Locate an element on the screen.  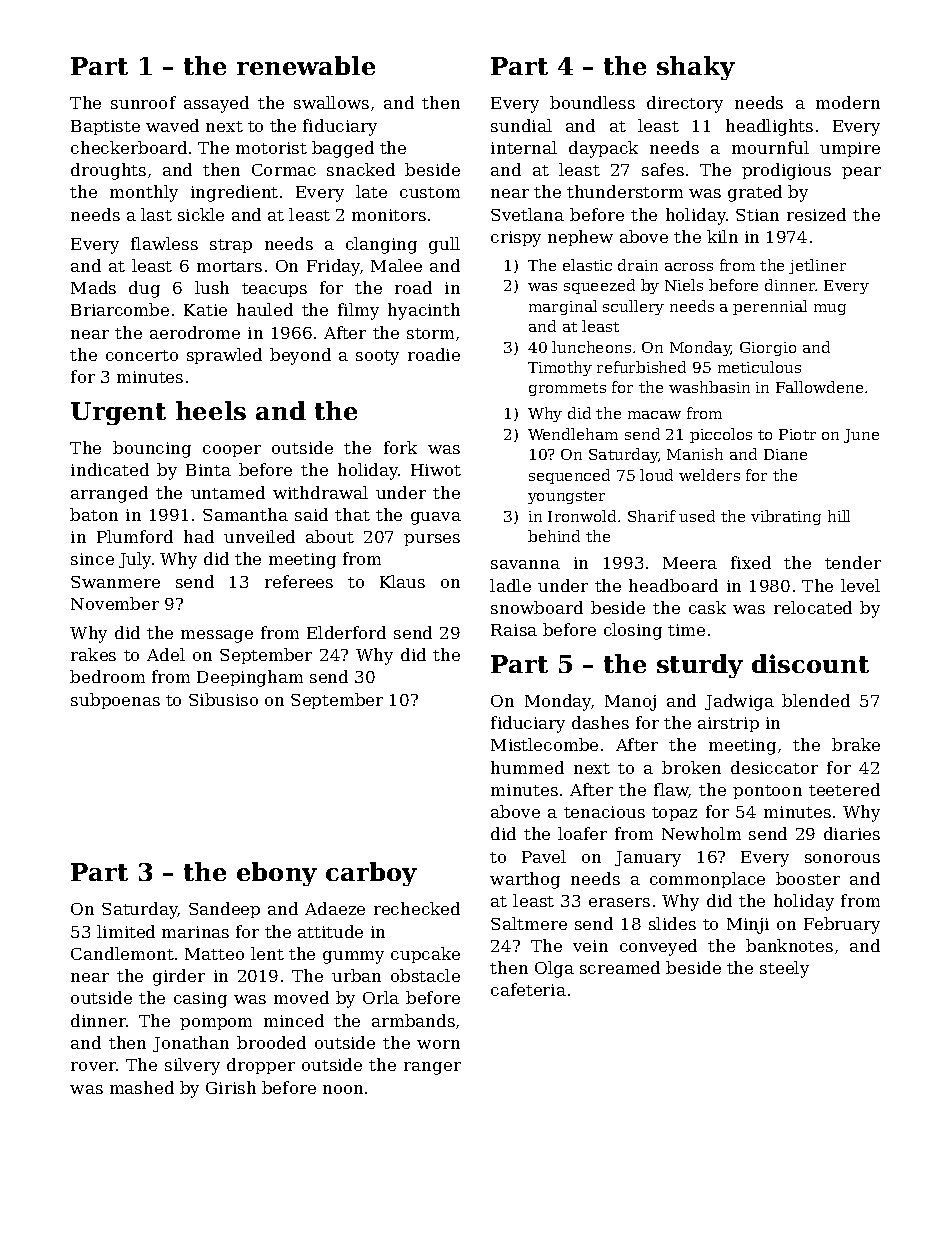
withdrawal is located at coordinates (320, 492).
